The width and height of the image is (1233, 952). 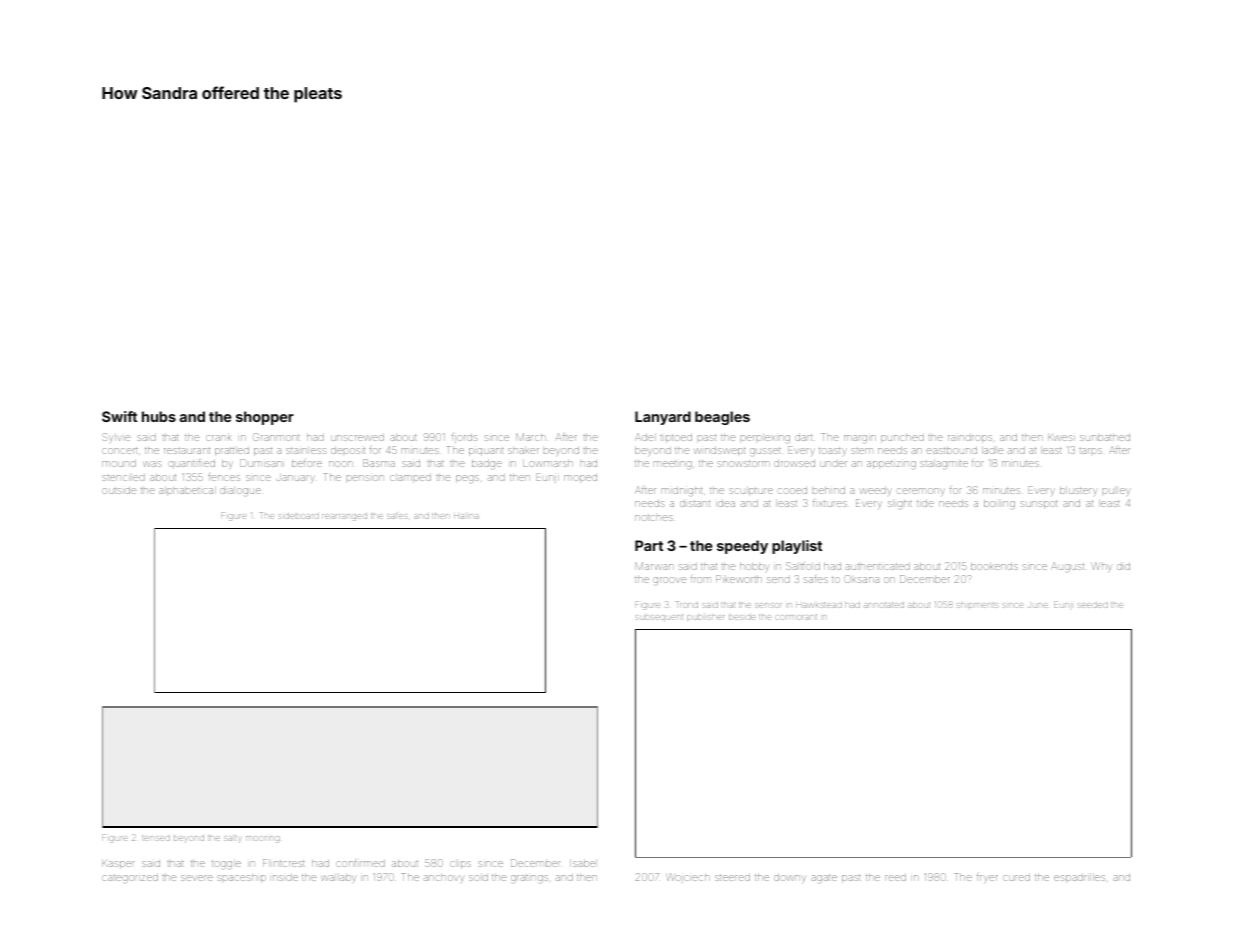 What do you see at coordinates (994, 566) in the image?
I see `bookends` at bounding box center [994, 566].
